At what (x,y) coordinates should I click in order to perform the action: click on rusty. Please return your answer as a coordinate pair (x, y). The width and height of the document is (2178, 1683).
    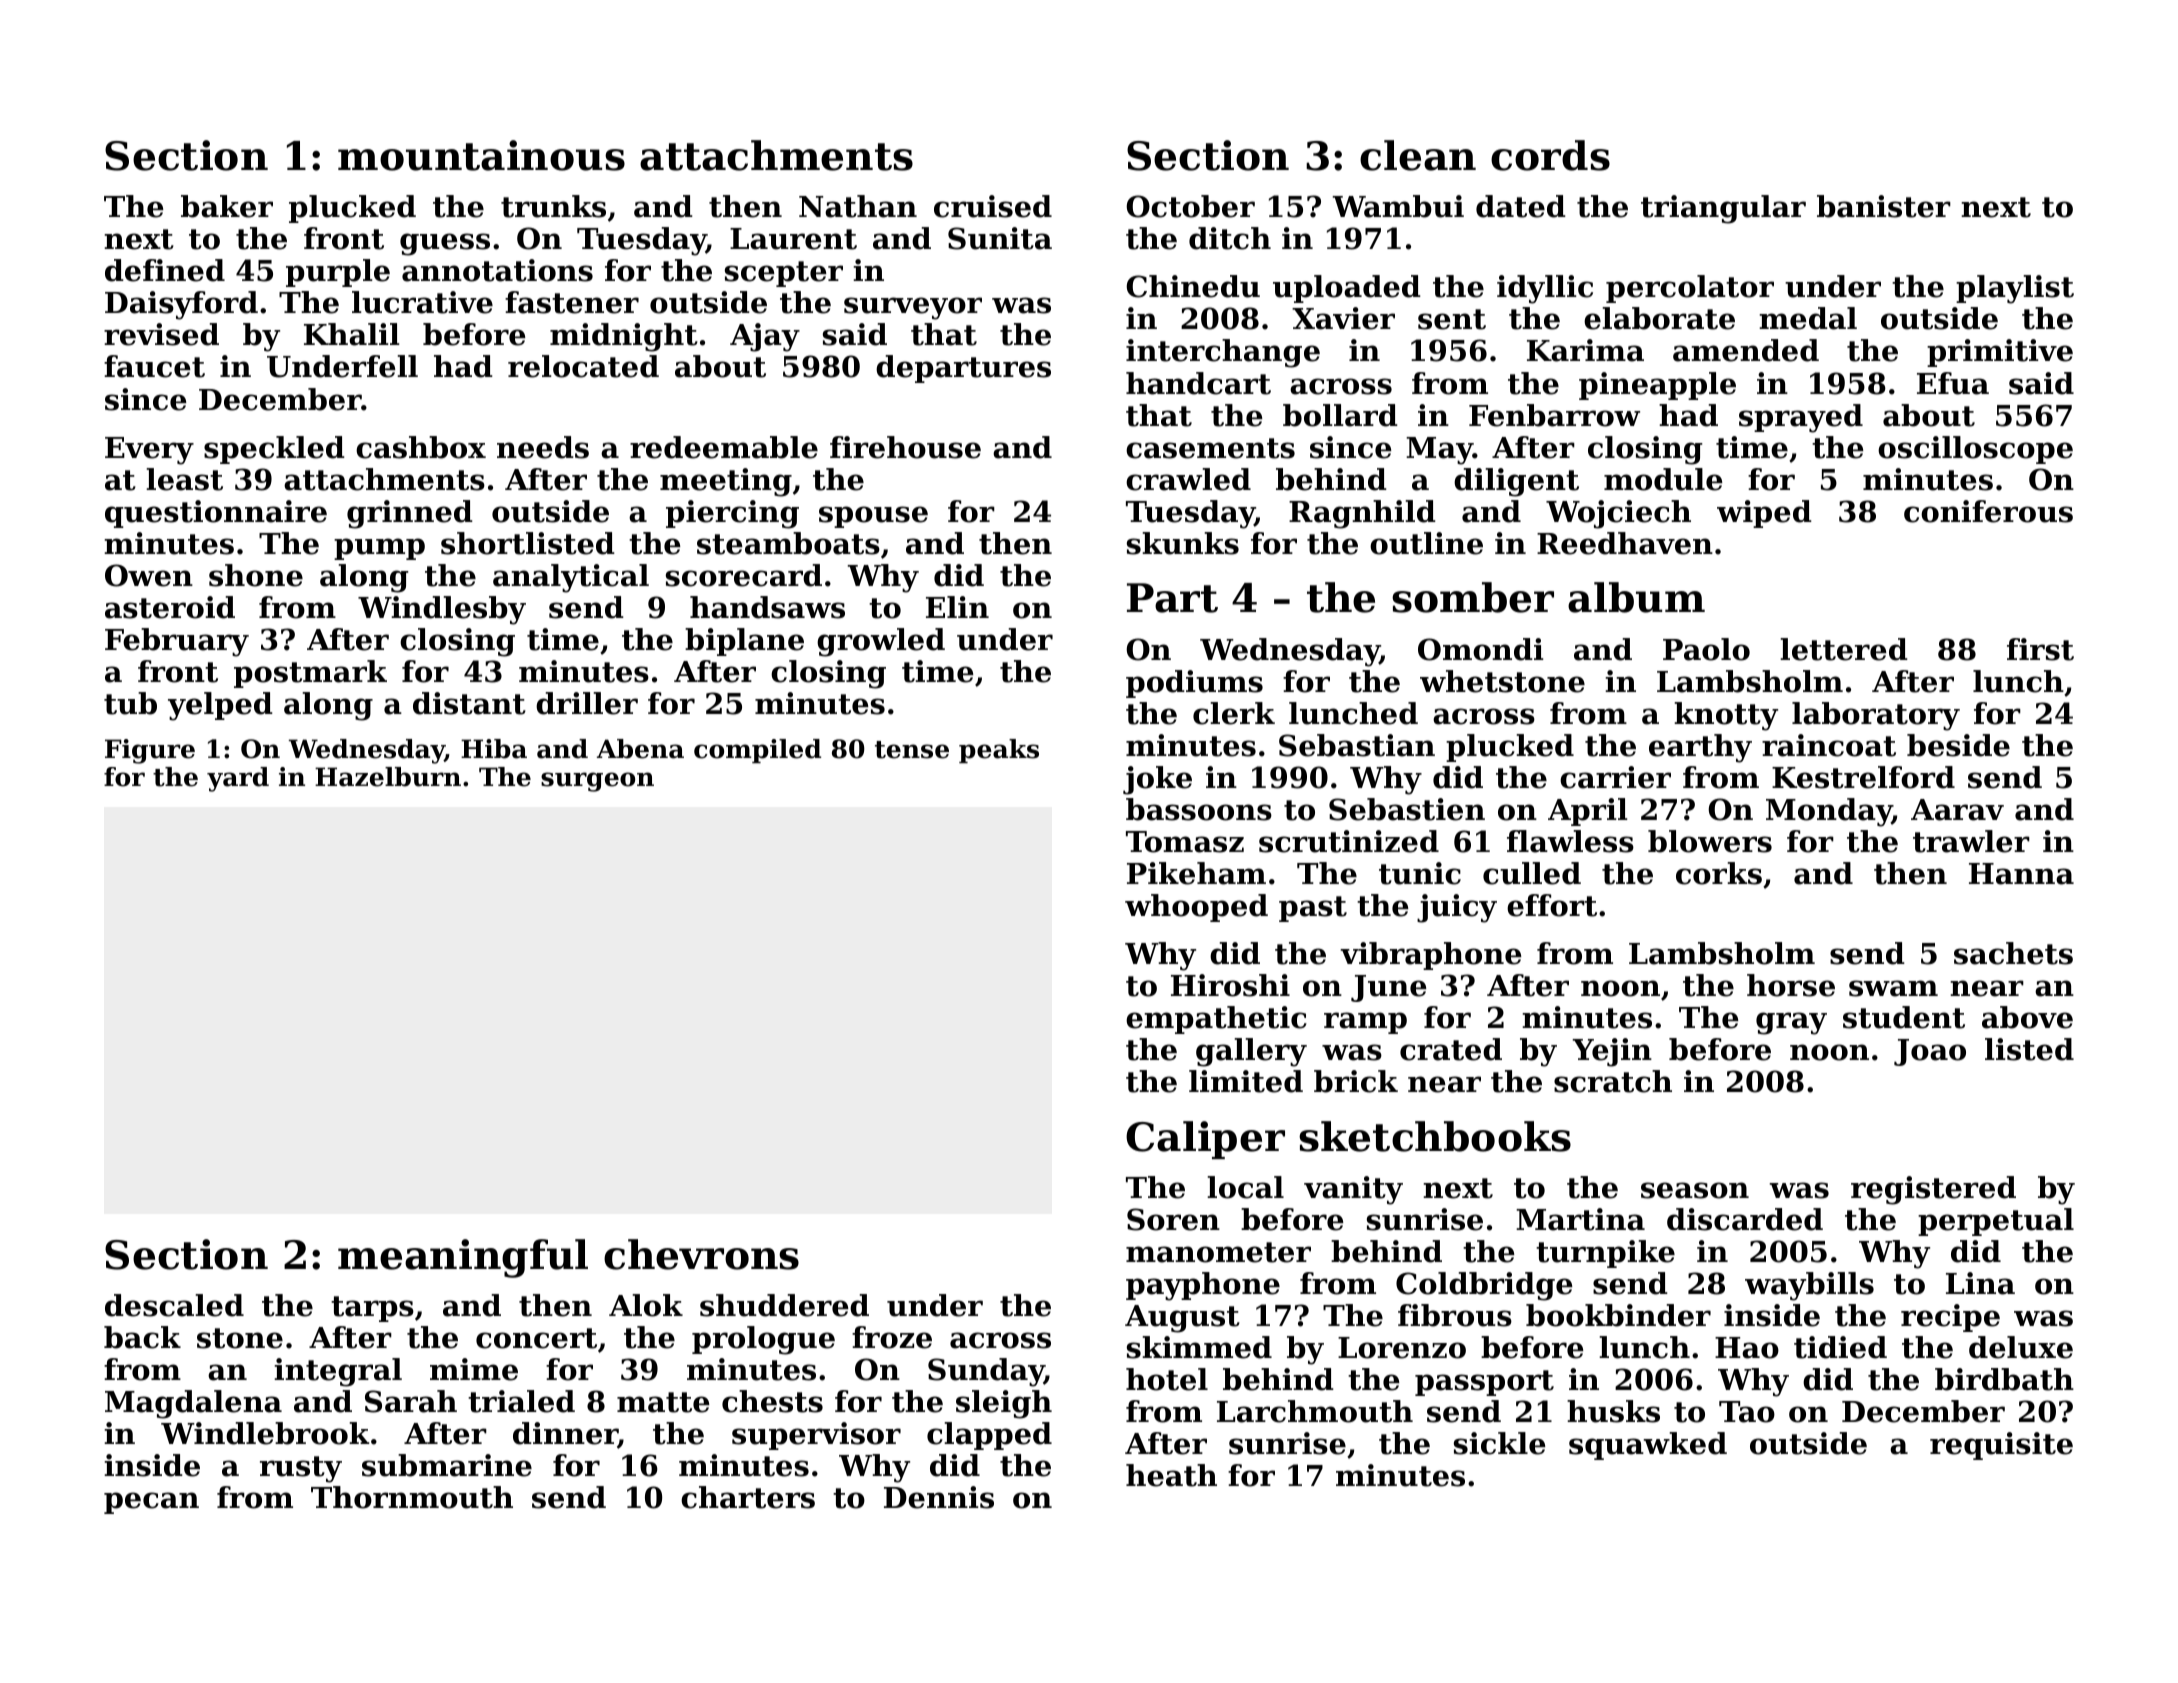
    Looking at the image, I should click on (301, 1469).
